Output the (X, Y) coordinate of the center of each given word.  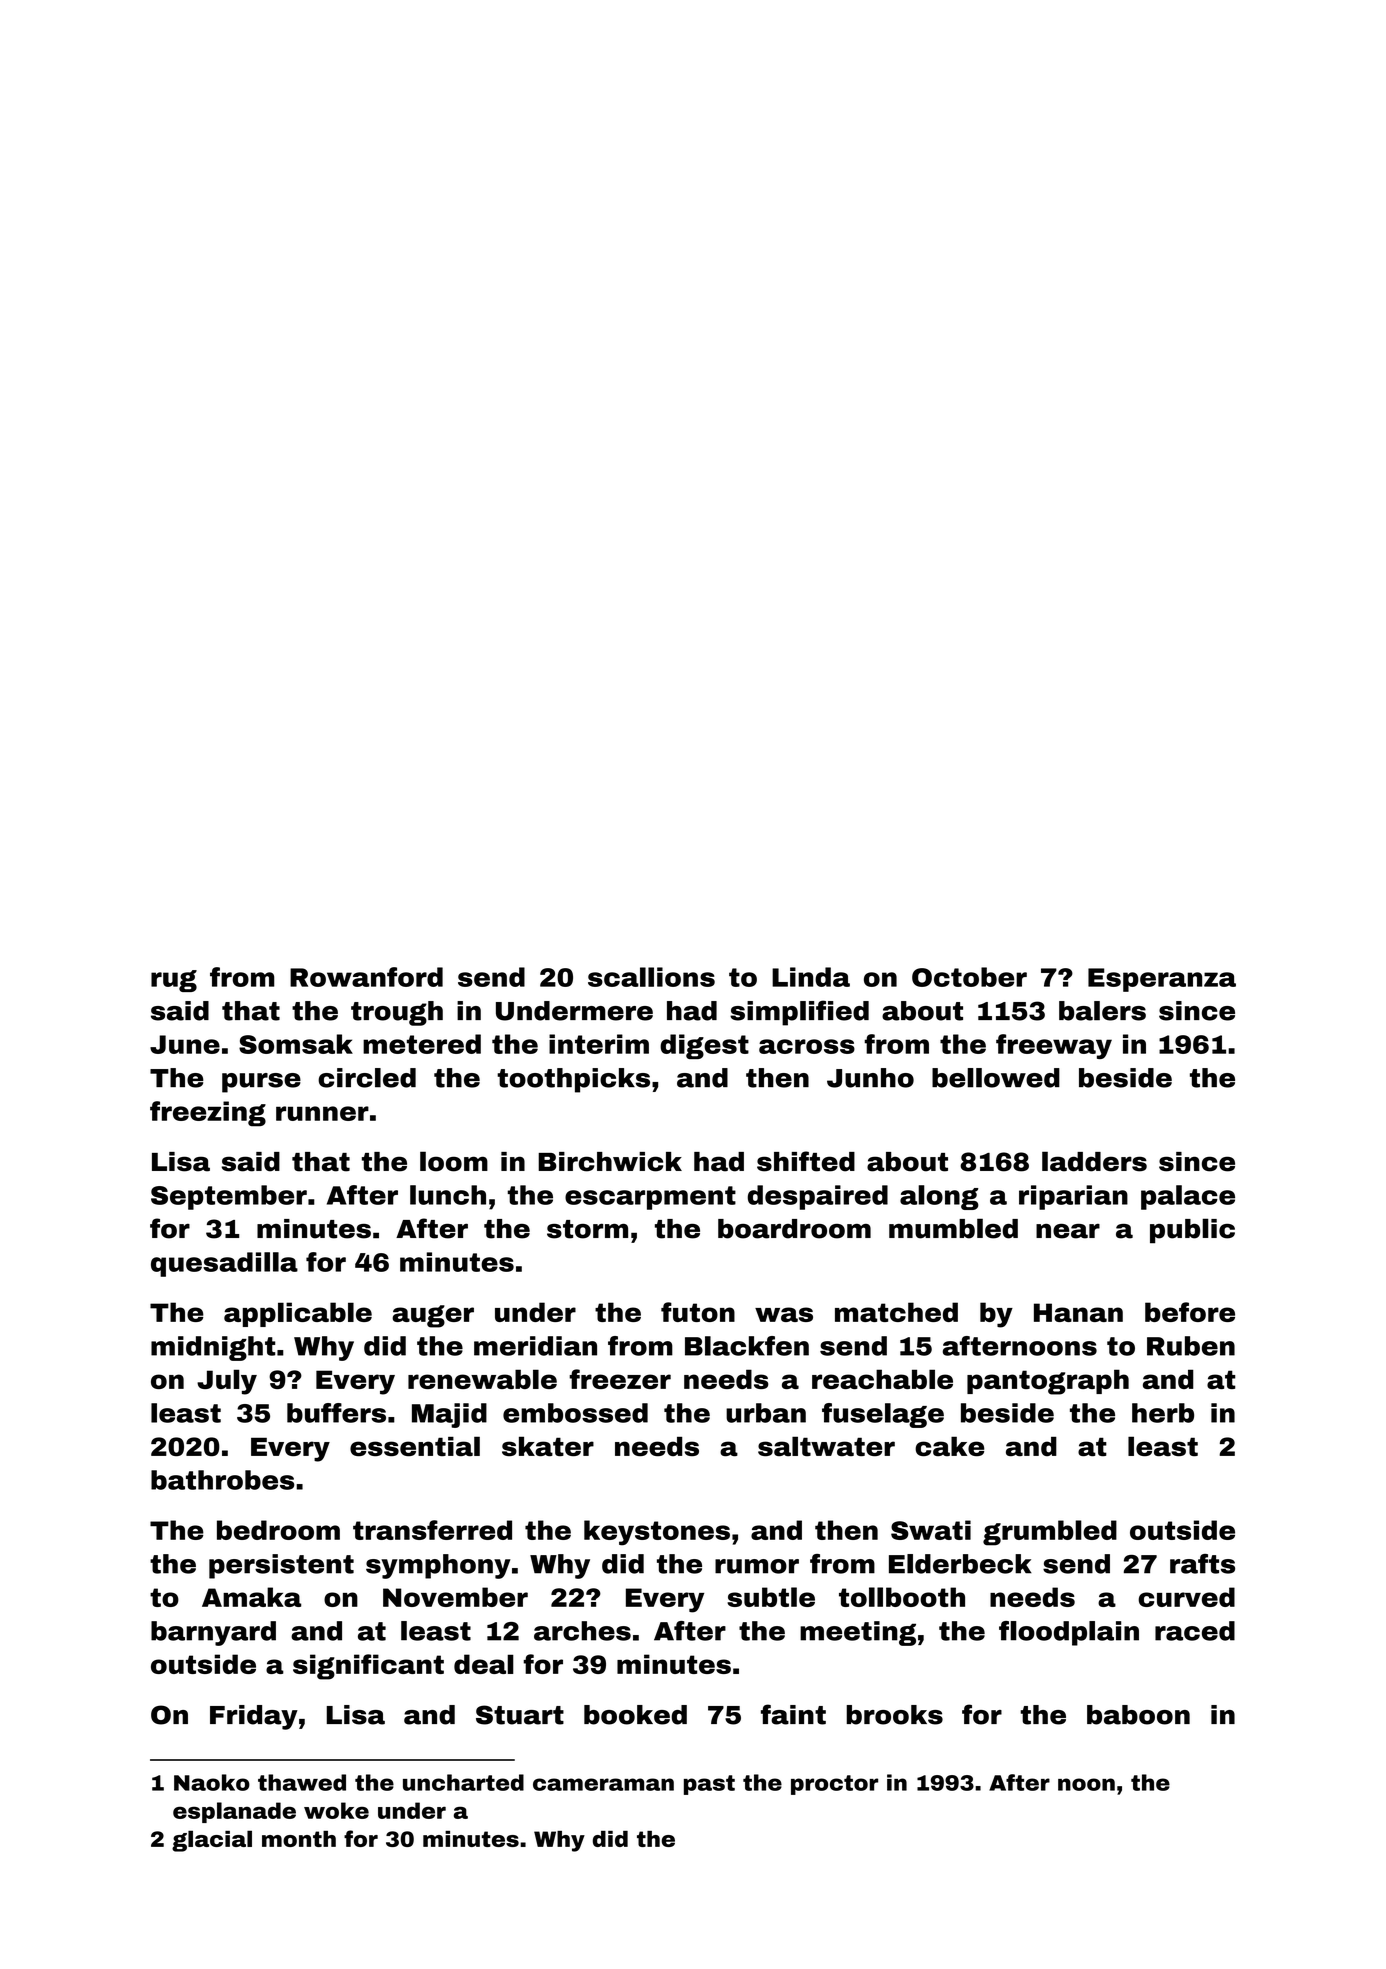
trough (397, 1013)
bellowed (996, 1078)
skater (548, 1447)
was (784, 1314)
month (299, 1839)
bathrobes (222, 1480)
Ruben (1191, 1346)
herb (1163, 1413)
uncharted (463, 1782)
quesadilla (224, 1264)
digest (704, 1046)
